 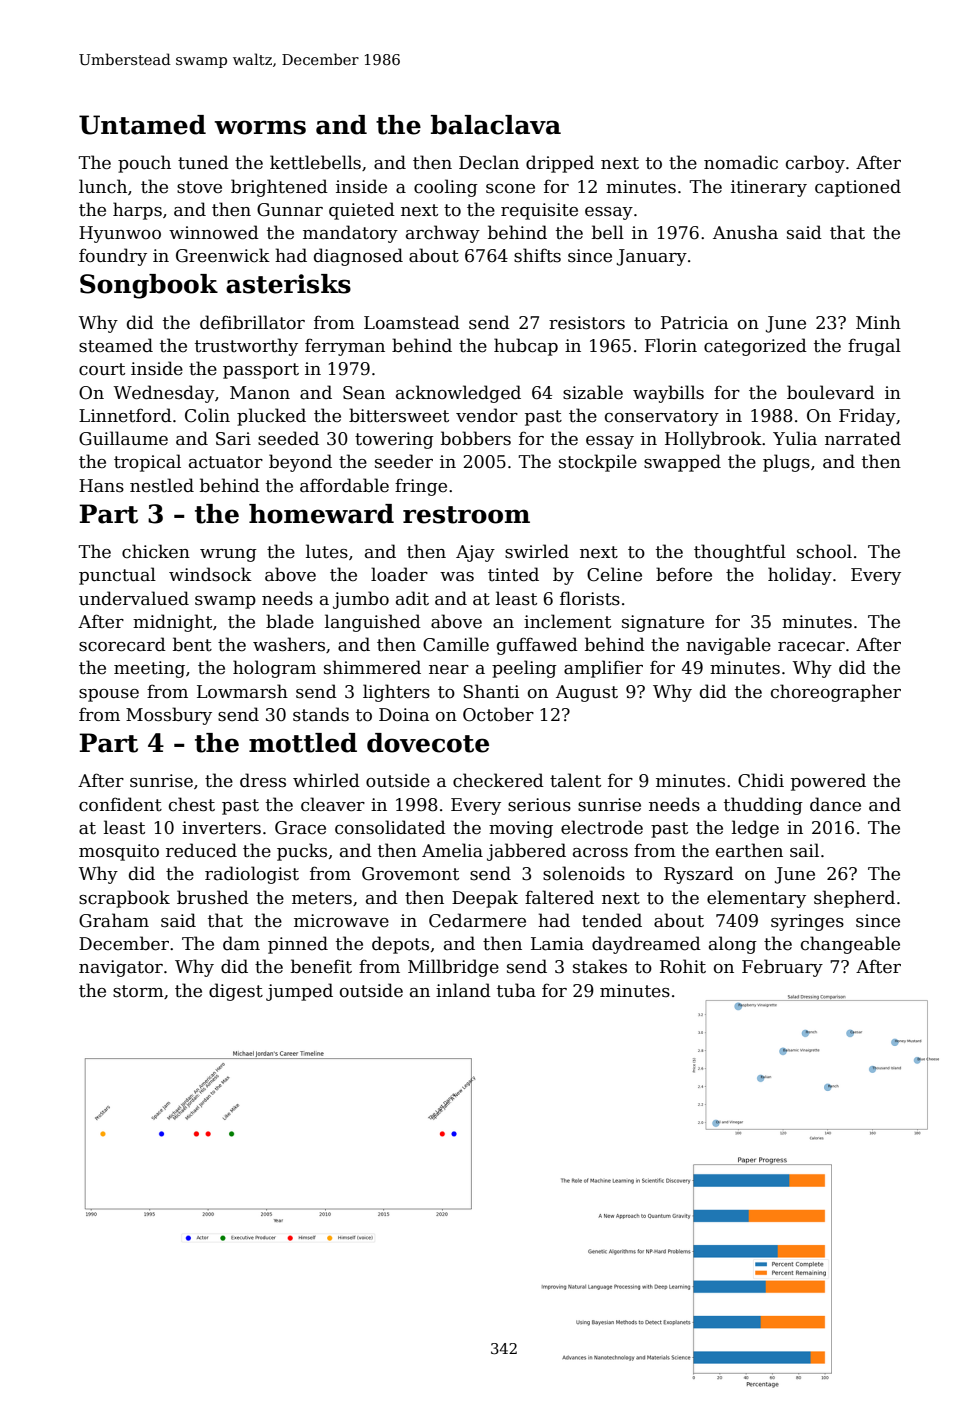 I want to click on Rohit, so click(x=683, y=966).
